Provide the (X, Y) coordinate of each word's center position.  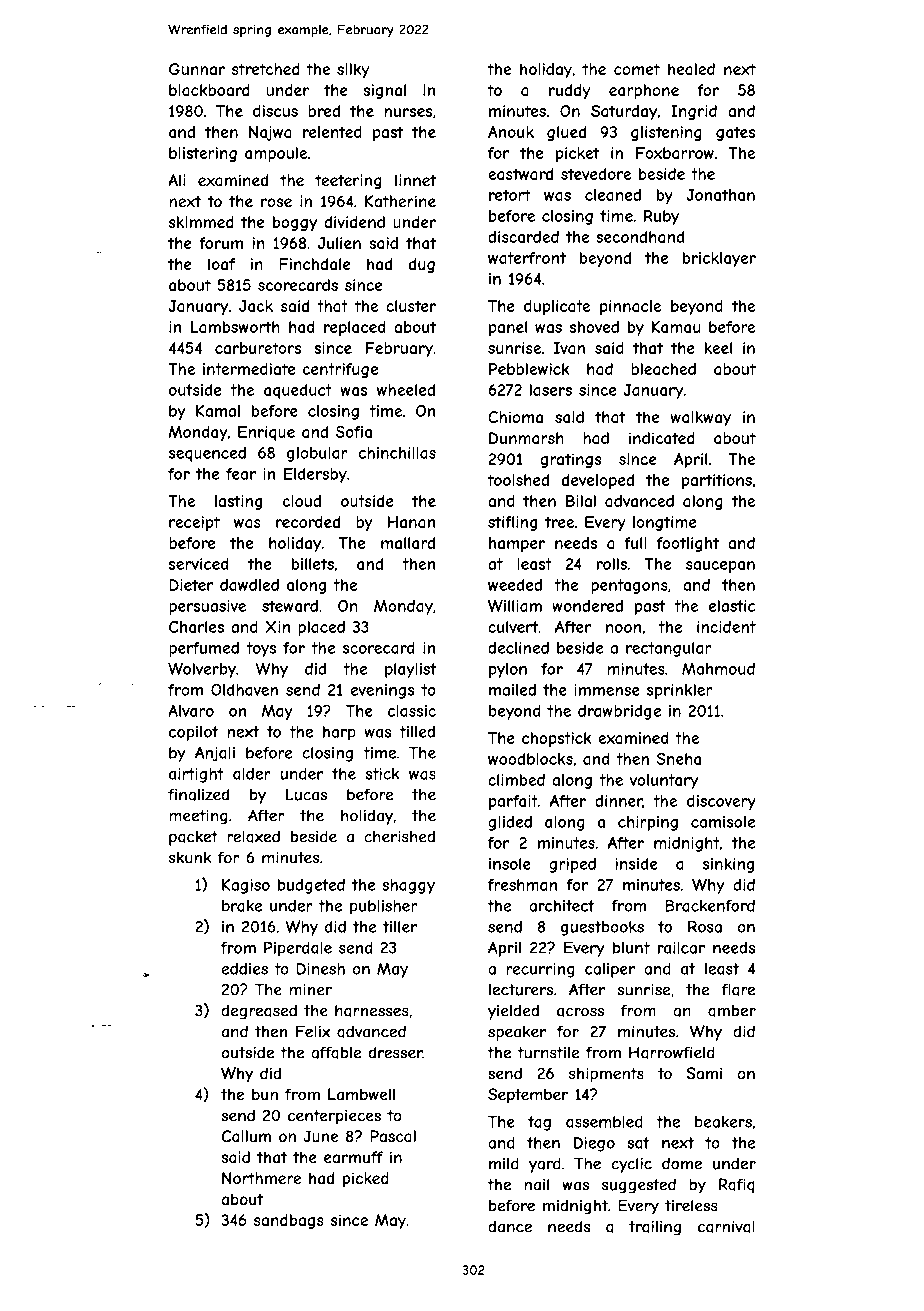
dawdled (249, 585)
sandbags (289, 1221)
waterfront (527, 258)
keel (718, 348)
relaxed (253, 836)
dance (510, 1226)
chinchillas (397, 453)
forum (221, 243)
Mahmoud (718, 669)
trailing (655, 1228)
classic (412, 711)
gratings (570, 460)
